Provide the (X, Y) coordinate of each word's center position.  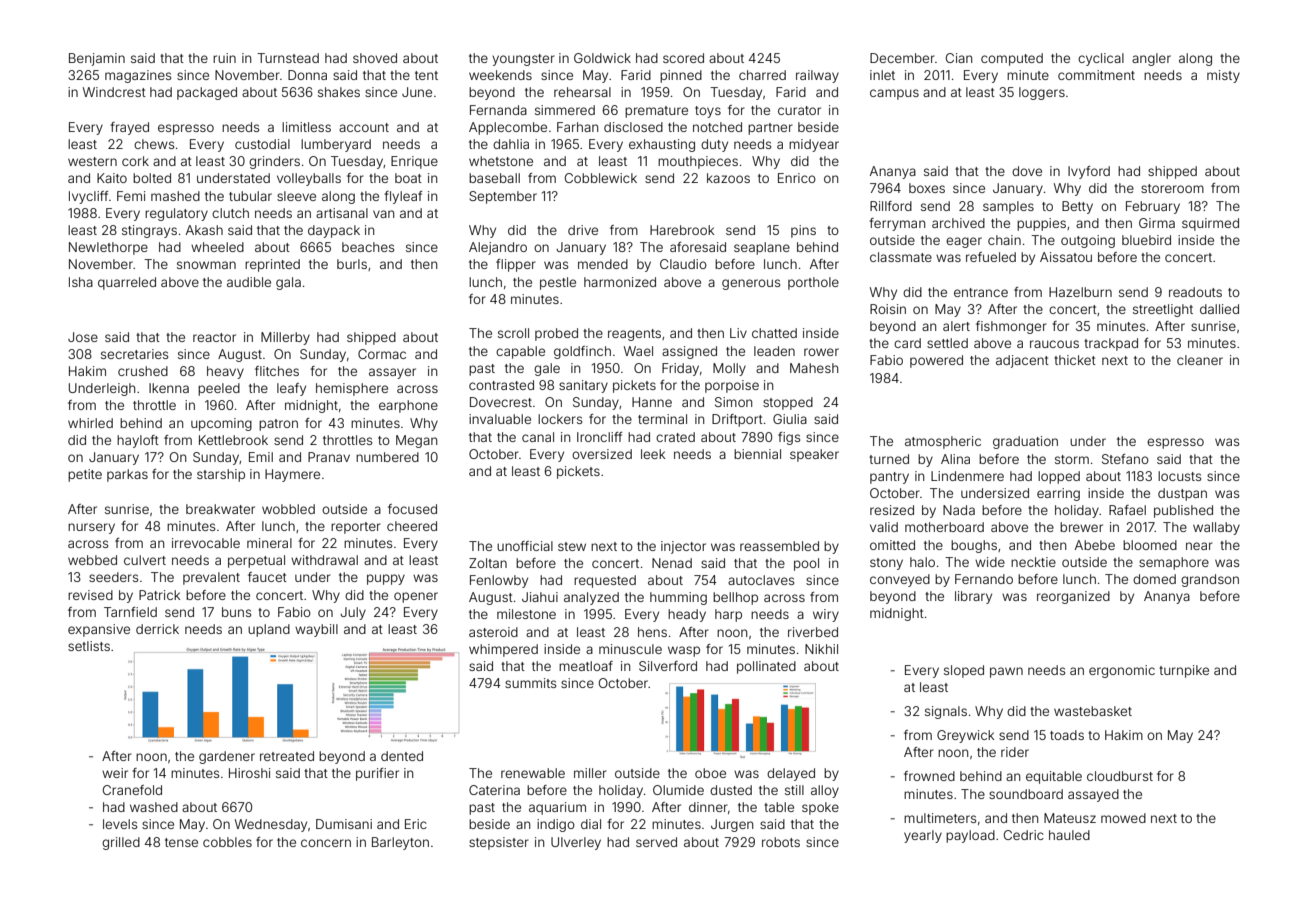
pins (803, 231)
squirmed (1210, 224)
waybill (316, 630)
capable (520, 352)
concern (326, 843)
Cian (959, 58)
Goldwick (602, 58)
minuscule (630, 649)
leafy (291, 389)
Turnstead (288, 58)
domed (1154, 579)
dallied (1219, 309)
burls (352, 264)
